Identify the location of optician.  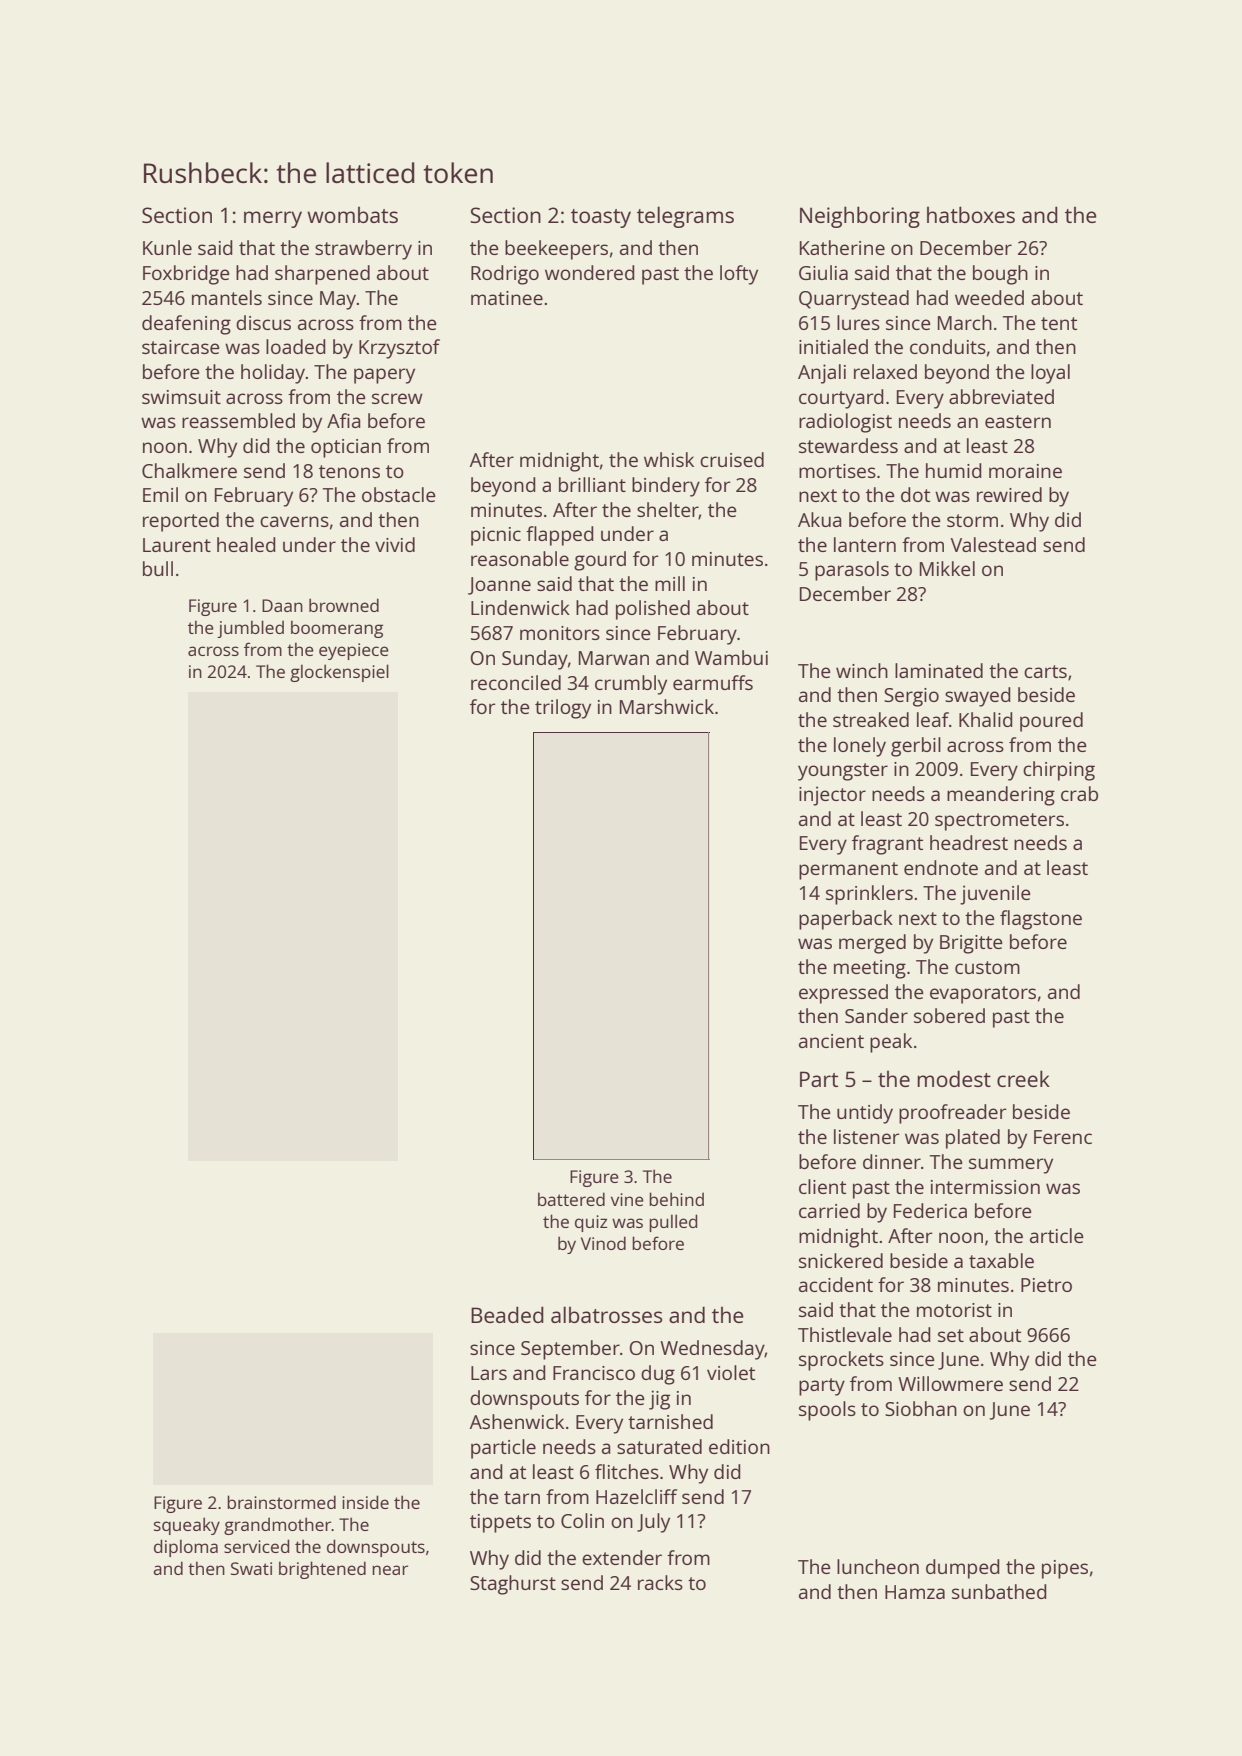
(346, 448).
